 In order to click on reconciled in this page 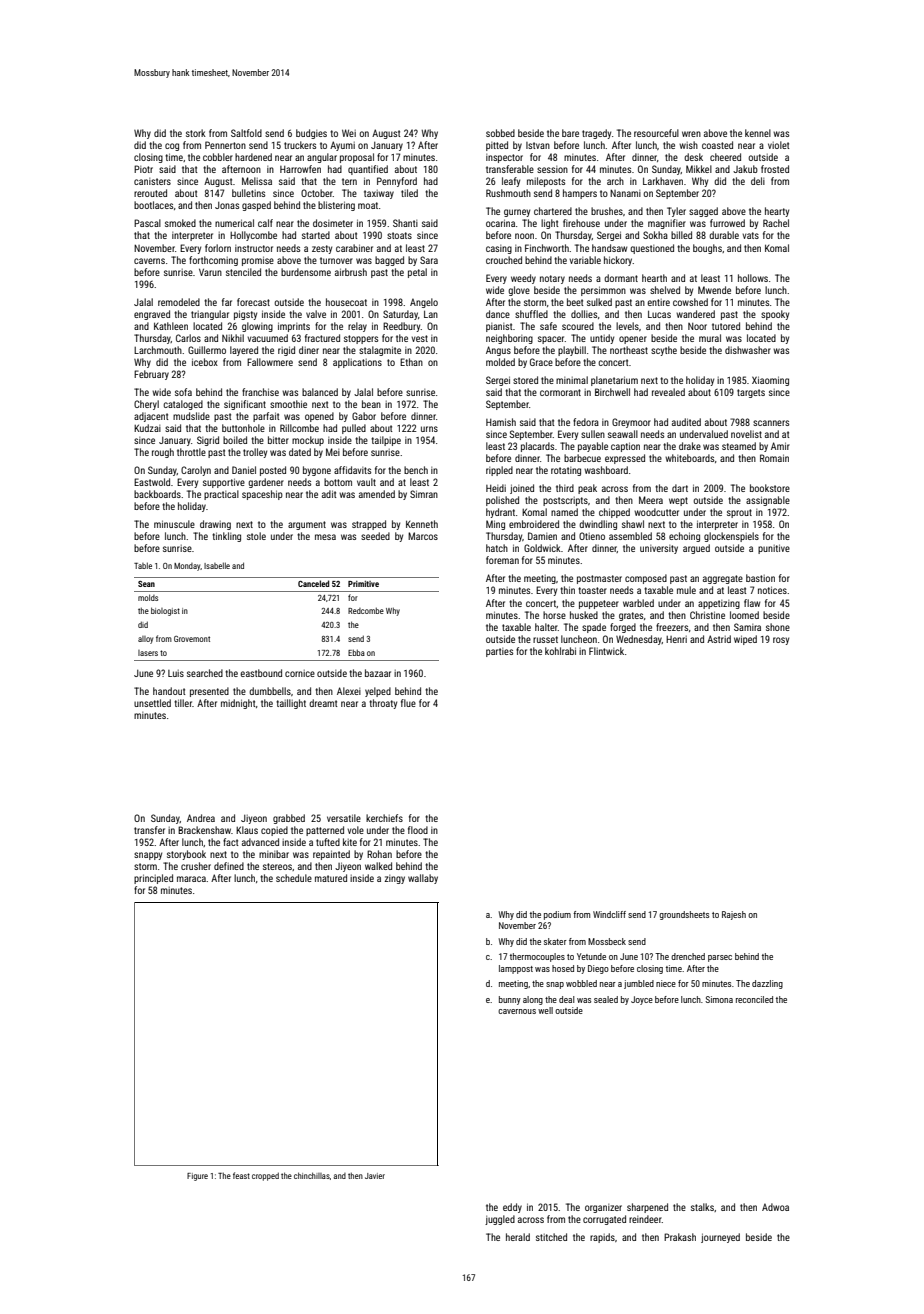, I will do `click(754, 999)`.
